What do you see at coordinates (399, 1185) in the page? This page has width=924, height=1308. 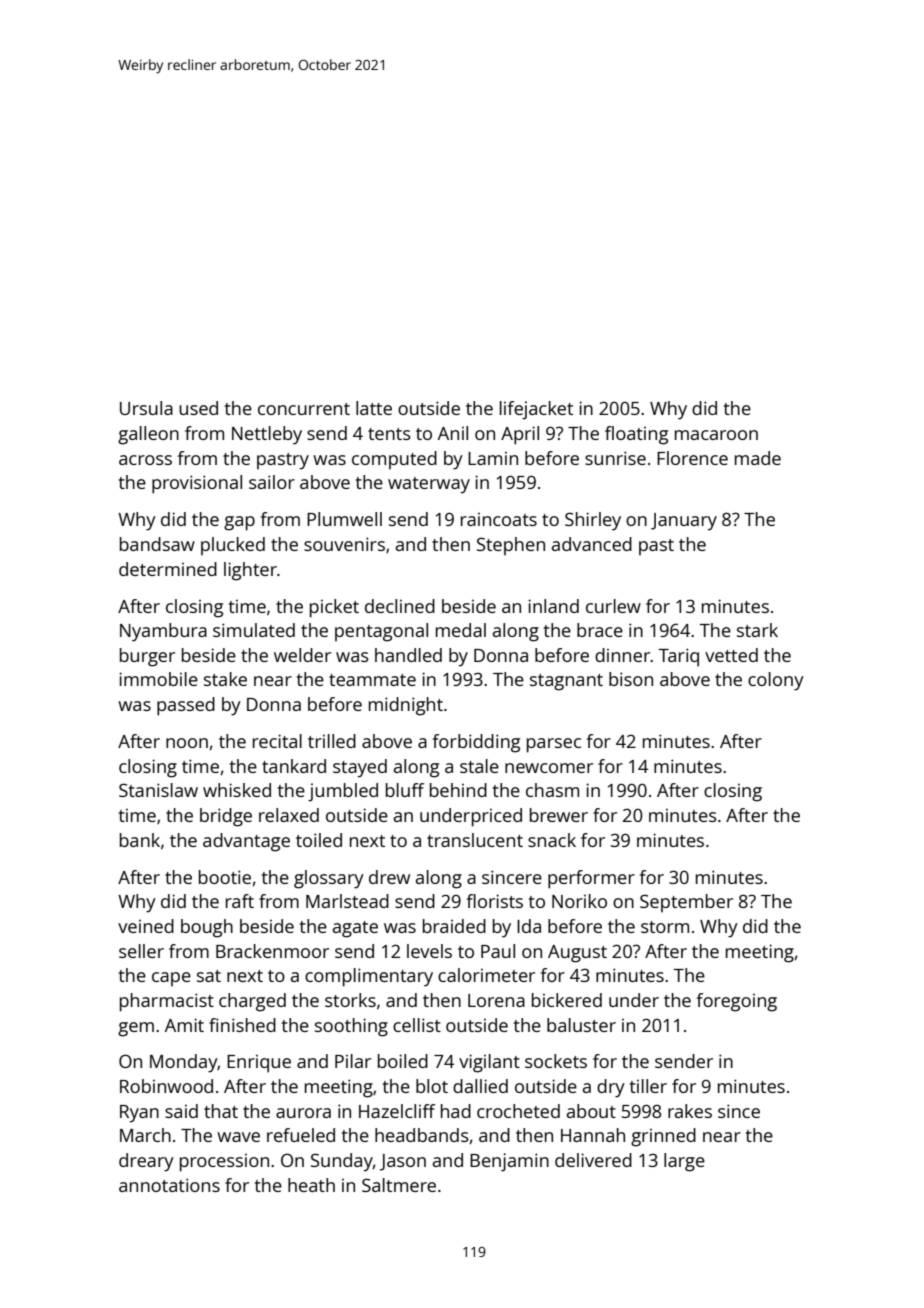 I see `Saltmere` at bounding box center [399, 1185].
